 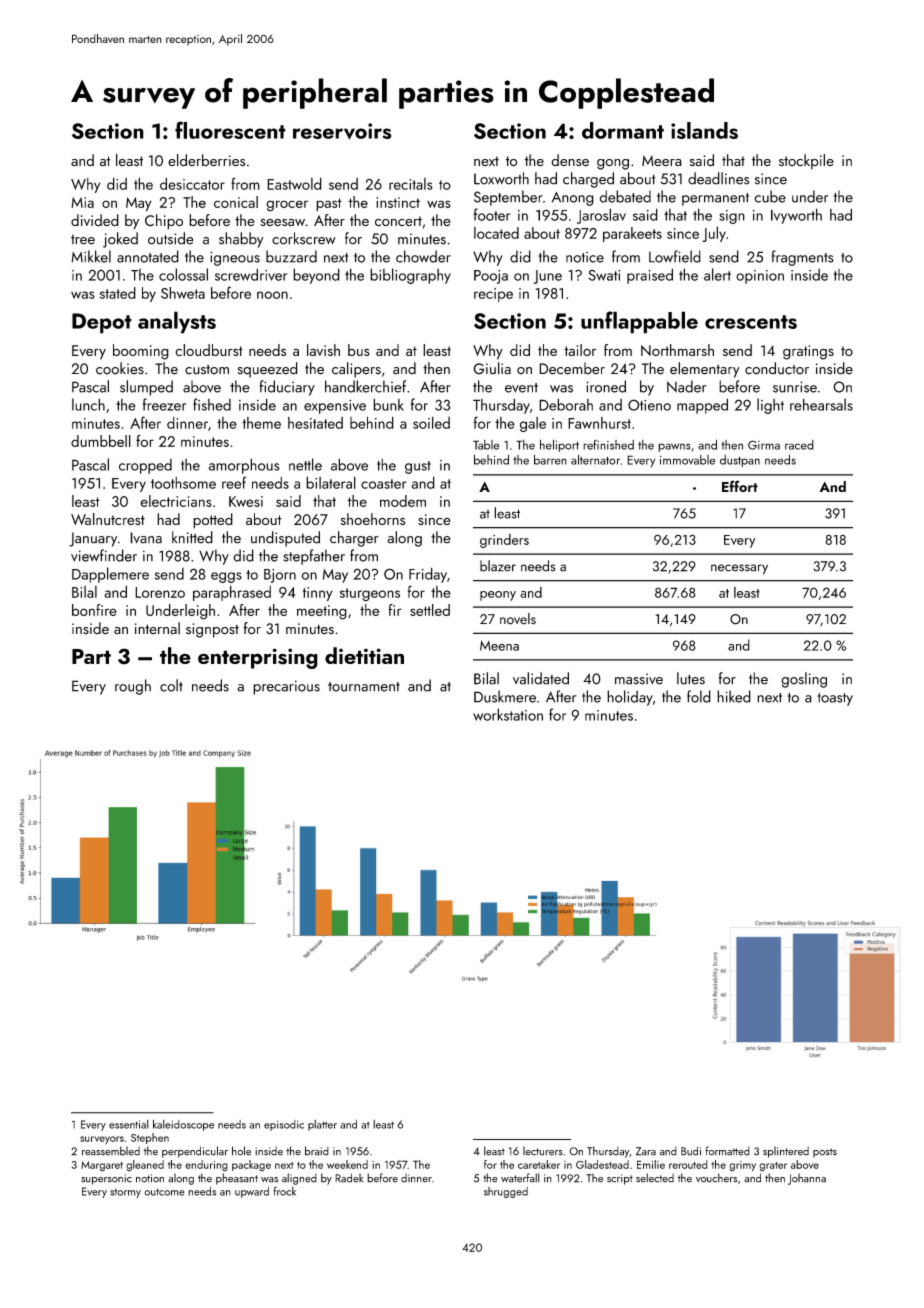 What do you see at coordinates (498, 566) in the screenshot?
I see `blazer` at bounding box center [498, 566].
